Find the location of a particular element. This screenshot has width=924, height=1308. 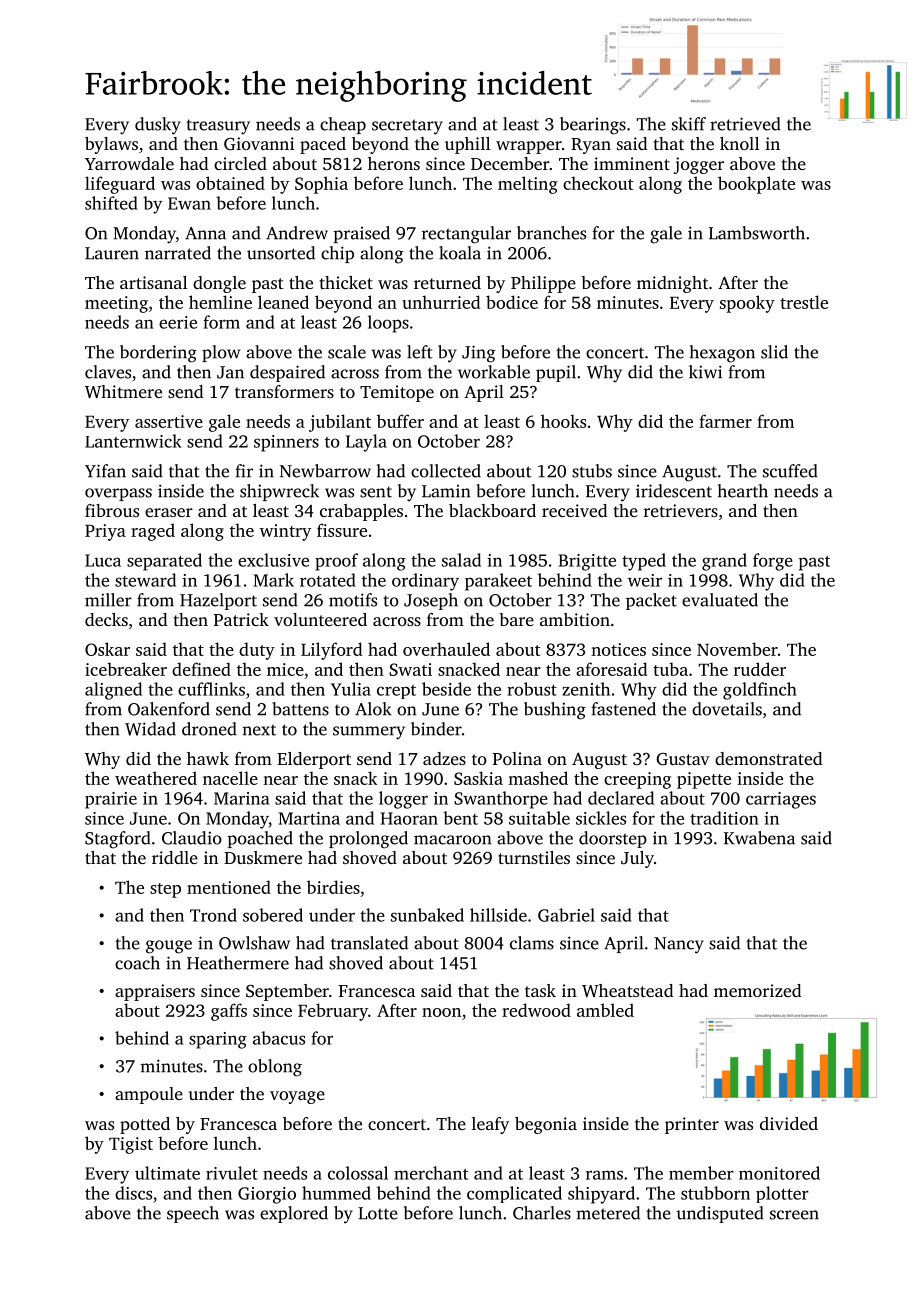

Nancy is located at coordinates (679, 945).
